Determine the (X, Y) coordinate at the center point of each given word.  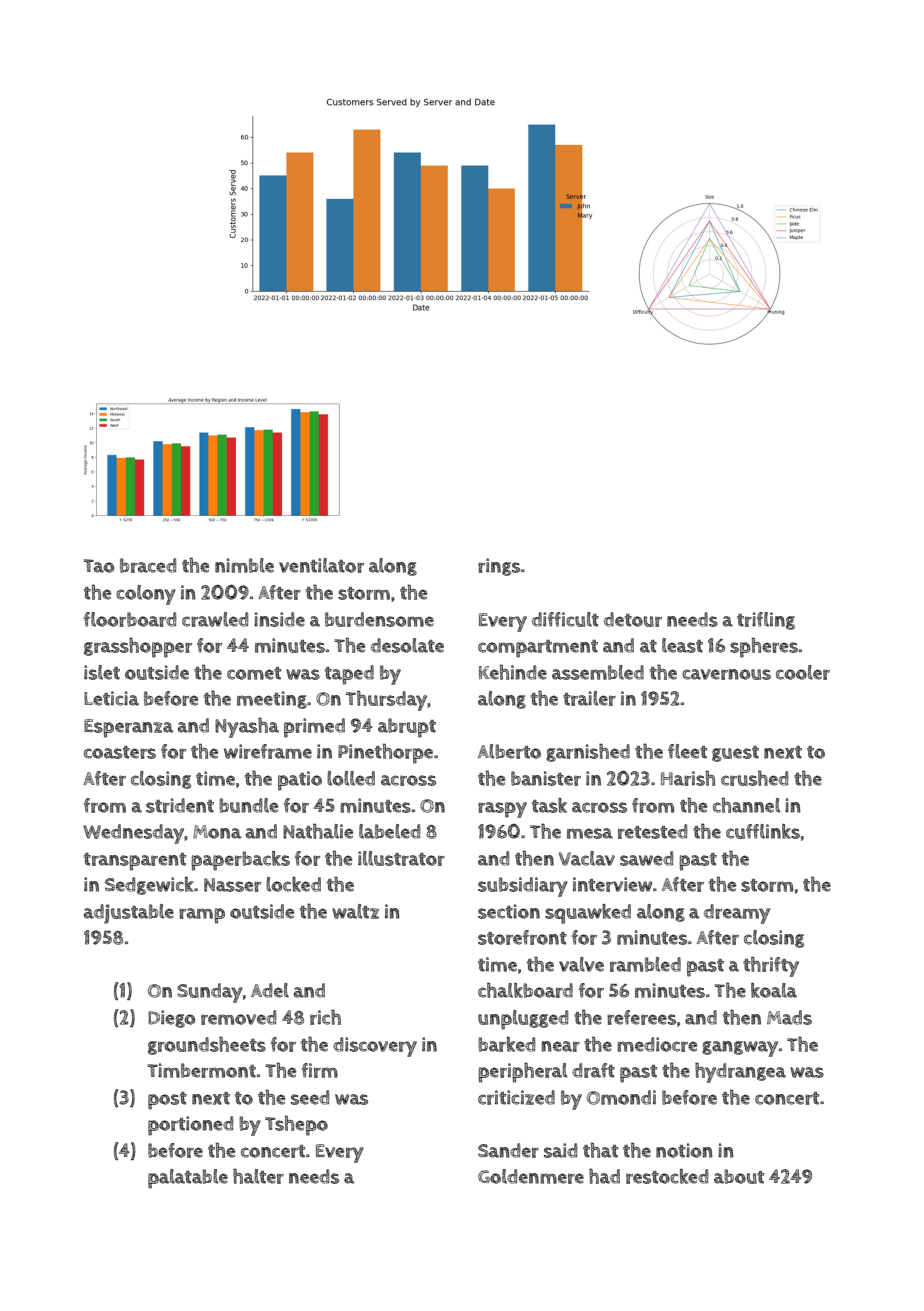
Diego (171, 1019)
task (549, 805)
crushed (754, 778)
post (167, 1101)
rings (499, 567)
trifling (766, 621)
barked (506, 1044)
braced (148, 565)
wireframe (268, 751)
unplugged (523, 1020)
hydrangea (740, 1072)
